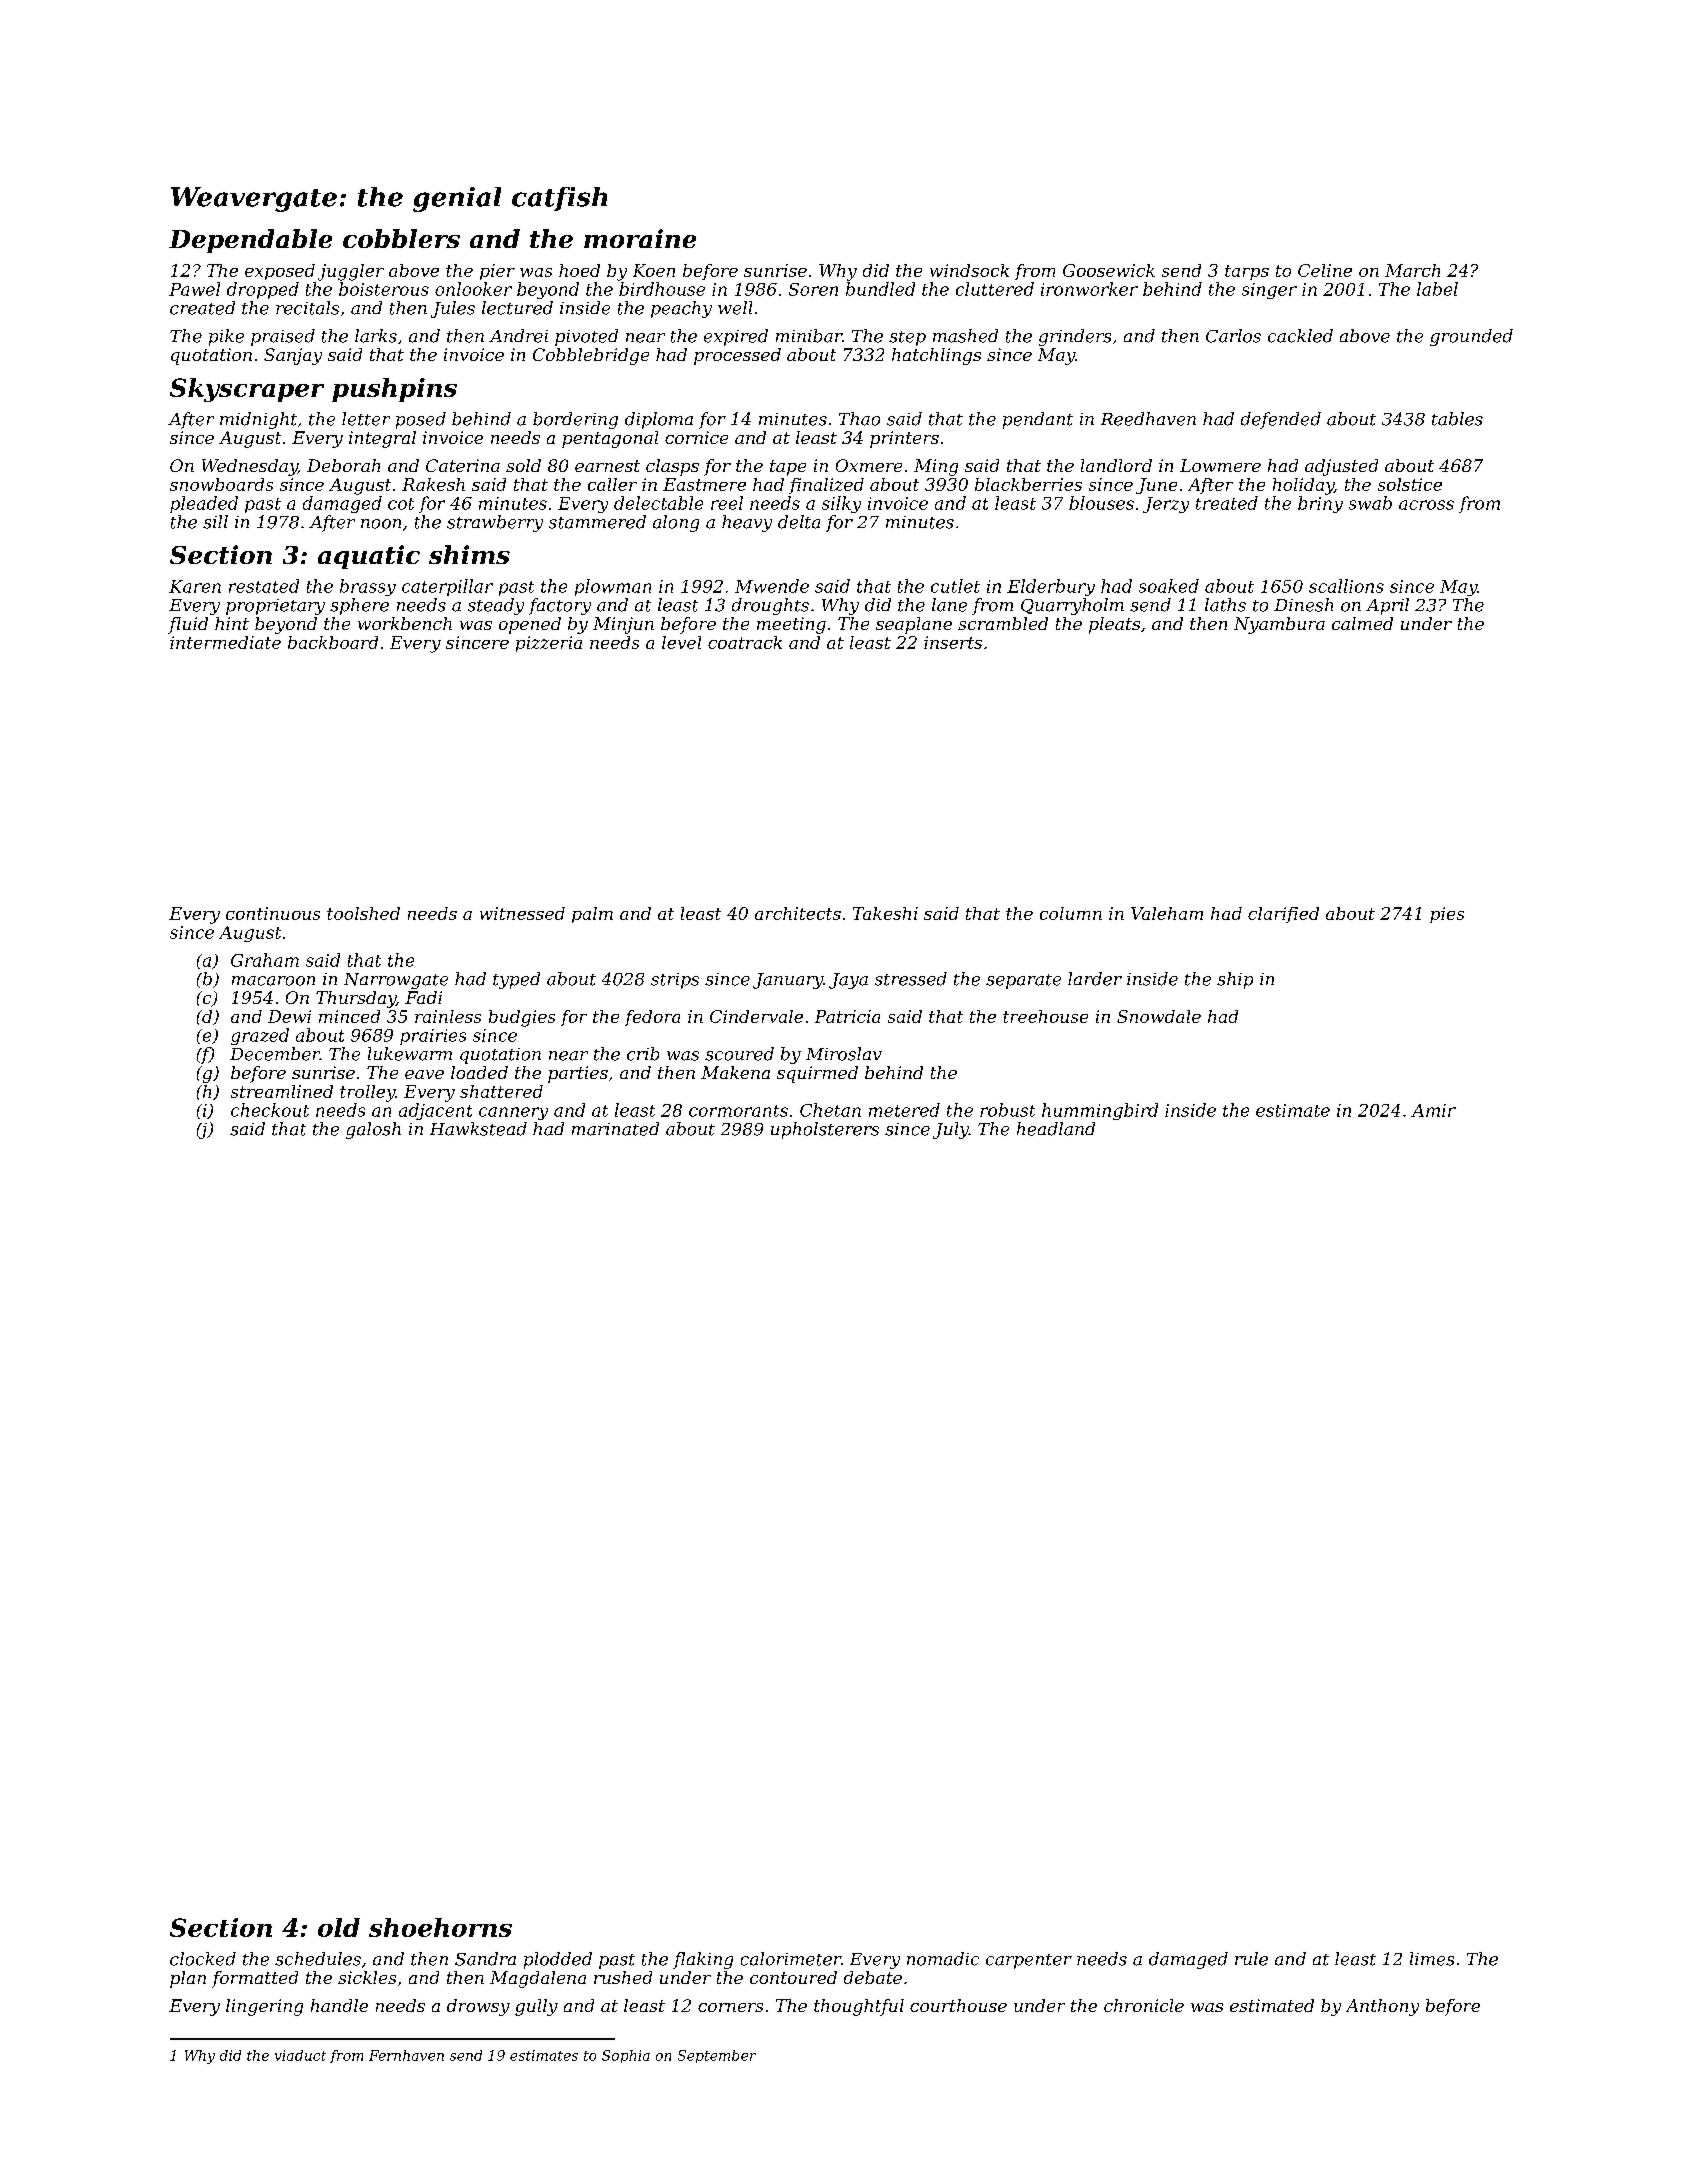  Describe the element at coordinates (703, 1960) in the image. I see `flaking` at that location.
